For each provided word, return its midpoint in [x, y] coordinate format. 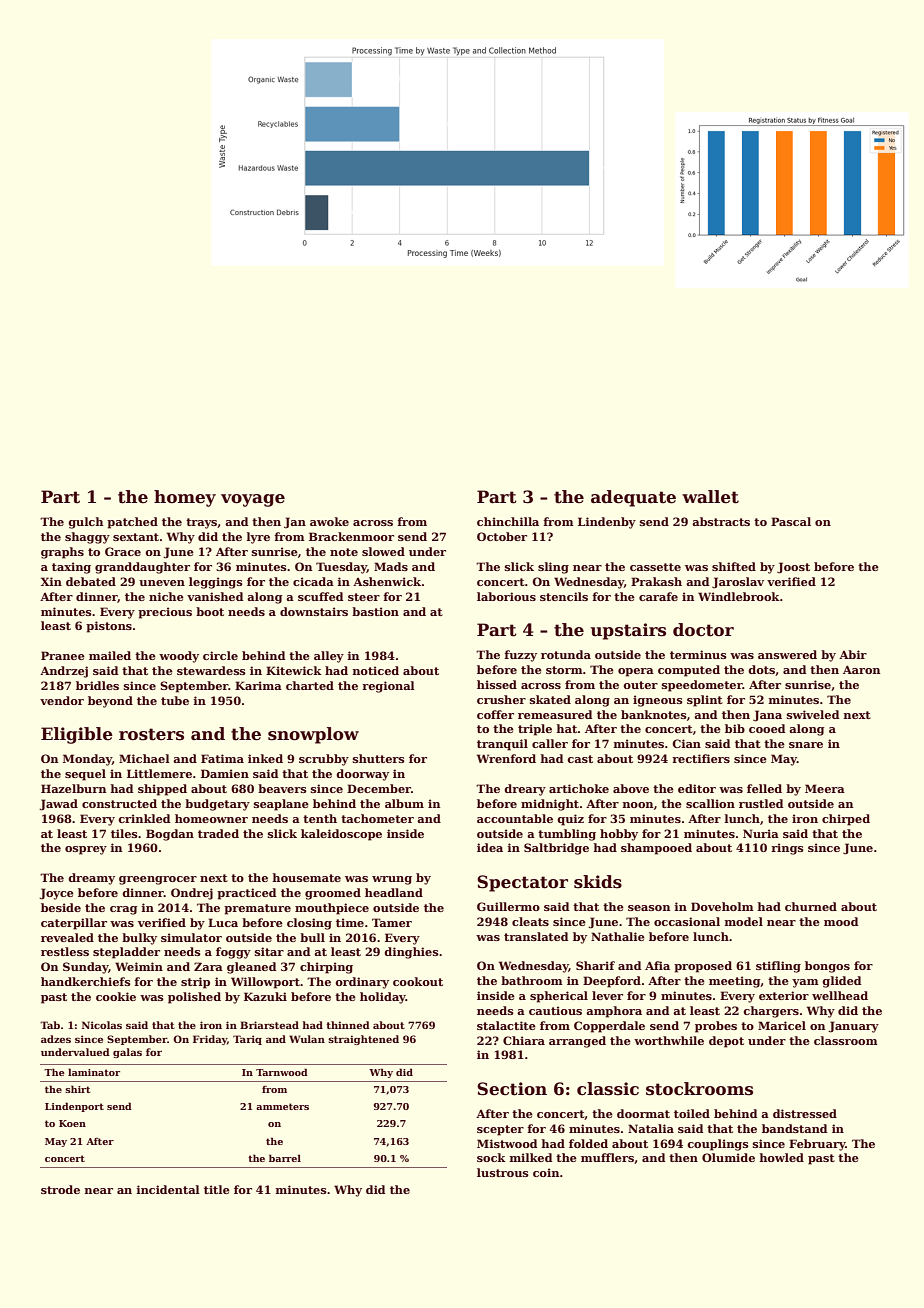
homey [185, 498]
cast [580, 759]
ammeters [282, 1106]
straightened [363, 1040]
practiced [246, 894]
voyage [253, 500]
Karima [258, 685]
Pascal [791, 521]
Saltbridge [556, 849]
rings [787, 849]
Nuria [761, 833]
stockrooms [699, 1089]
